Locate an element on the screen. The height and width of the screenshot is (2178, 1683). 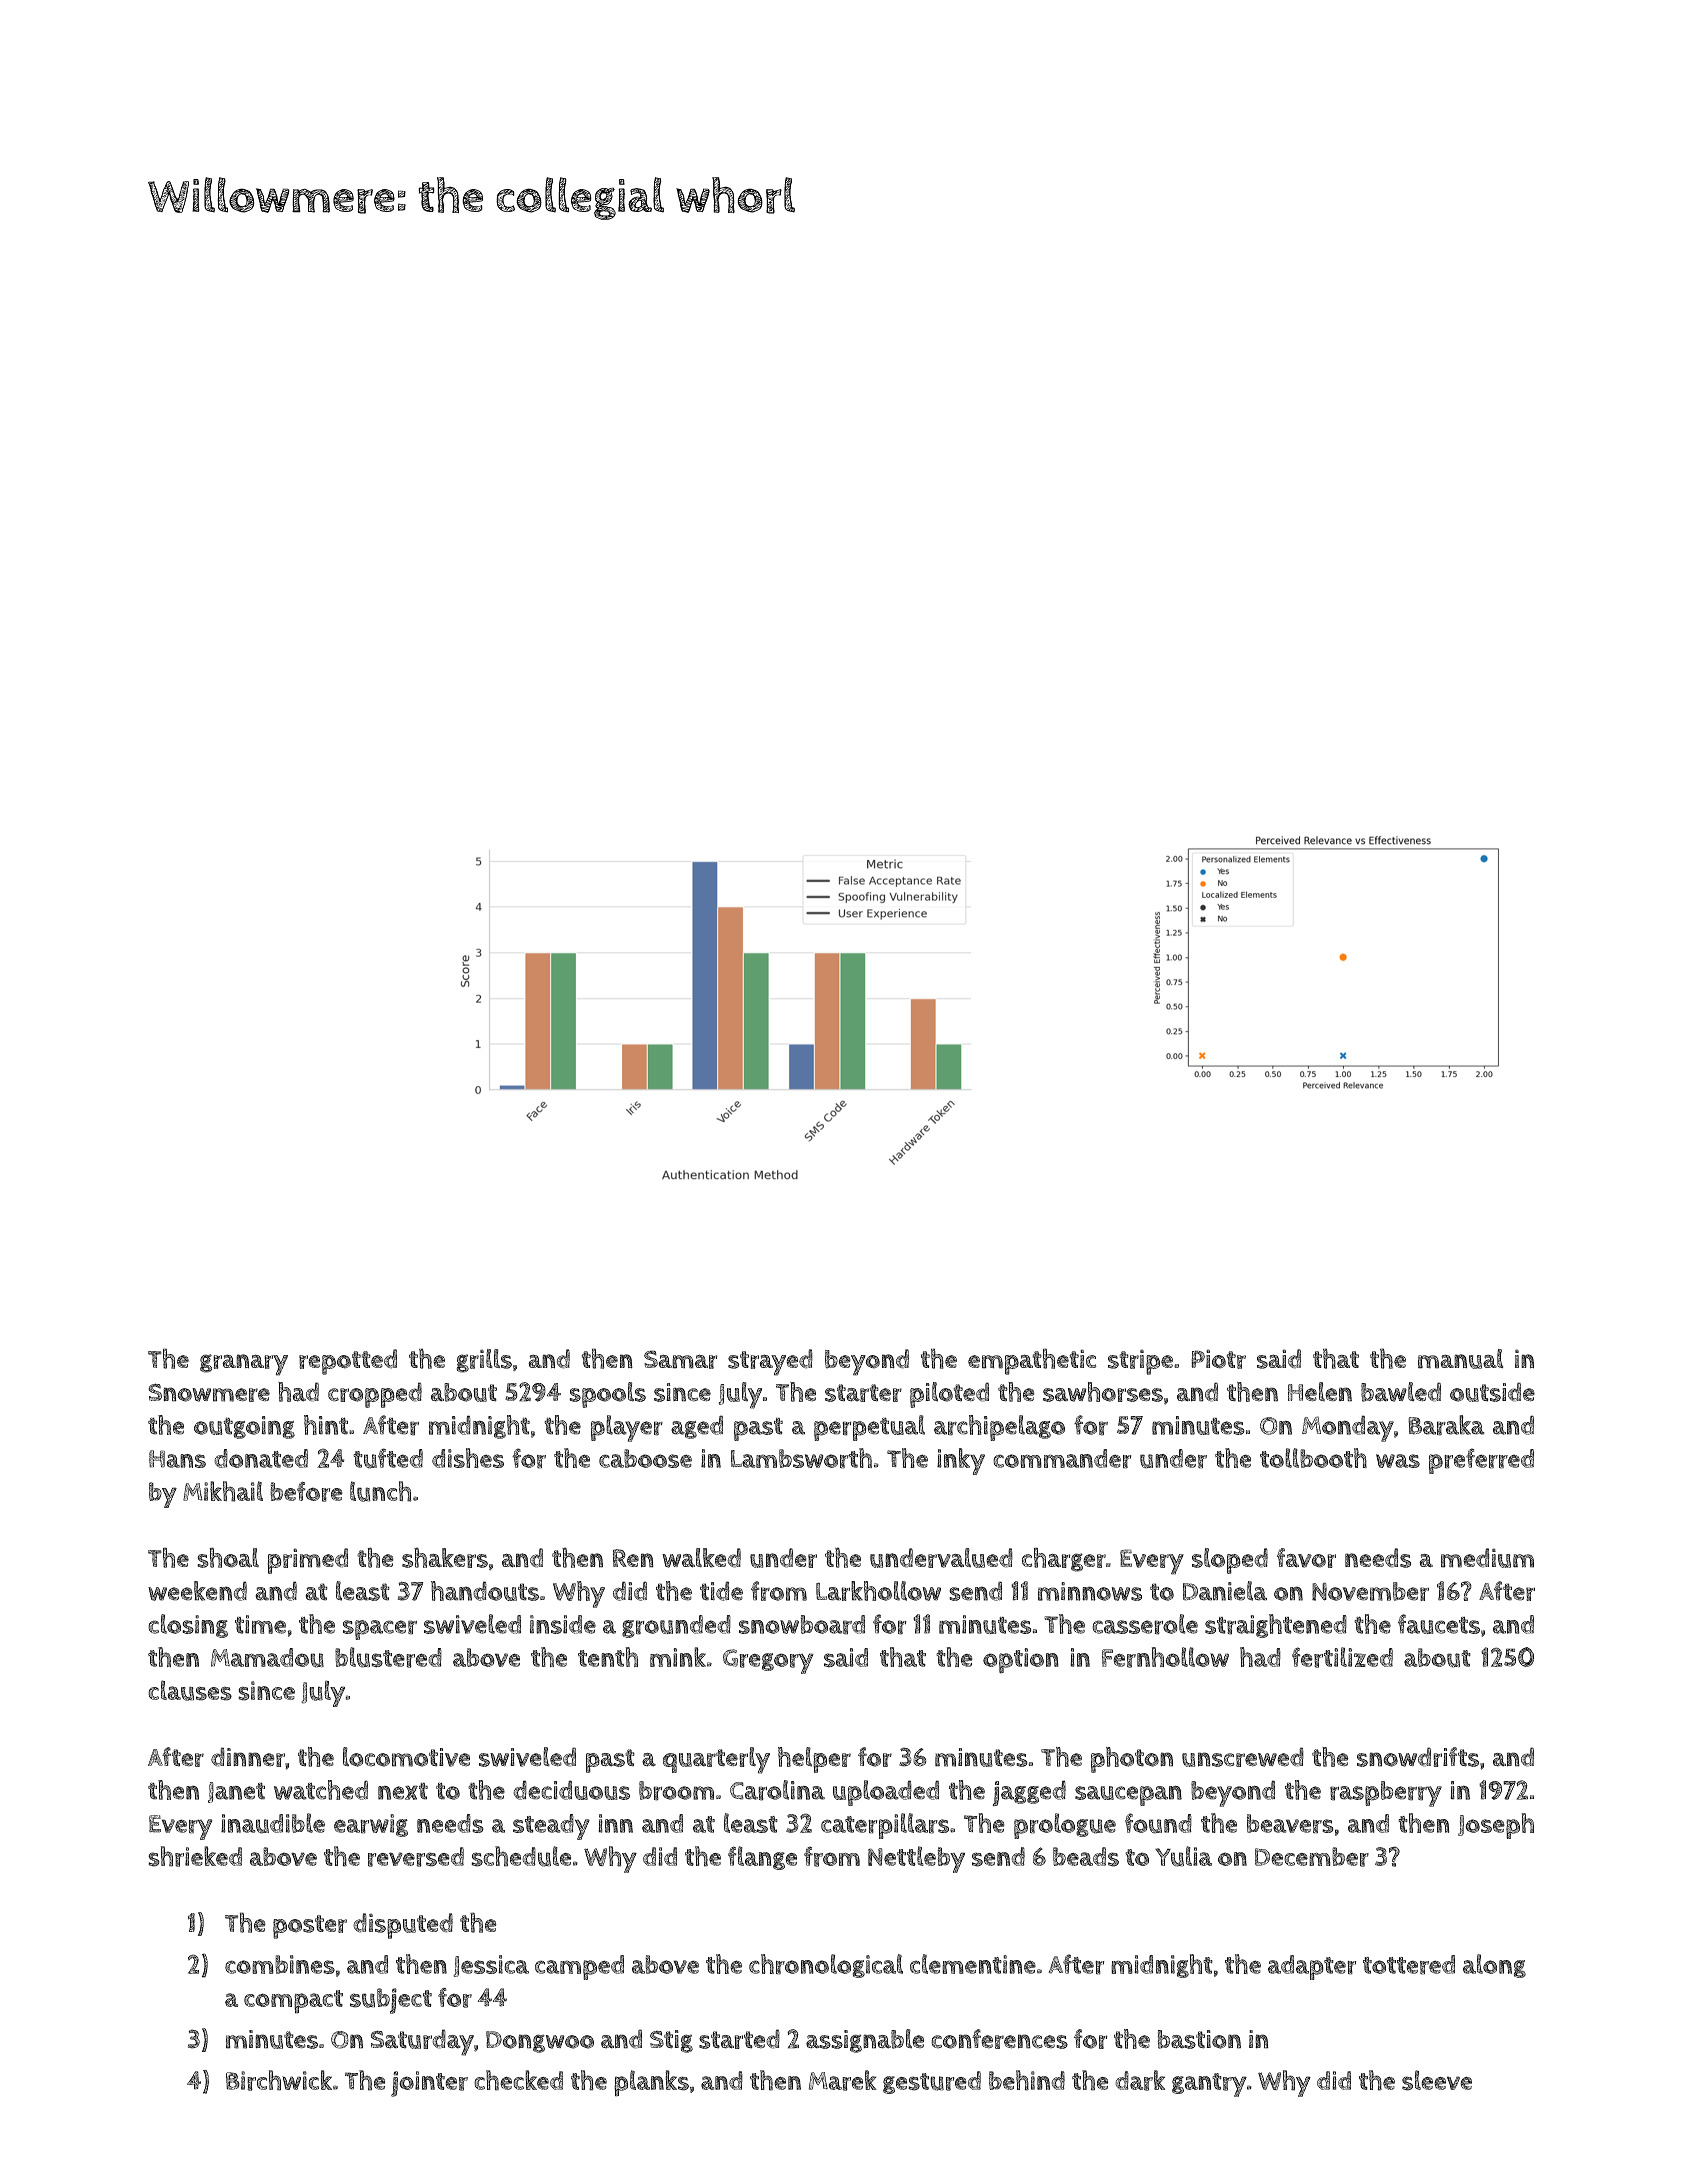
reversed is located at coordinates (416, 1857).
